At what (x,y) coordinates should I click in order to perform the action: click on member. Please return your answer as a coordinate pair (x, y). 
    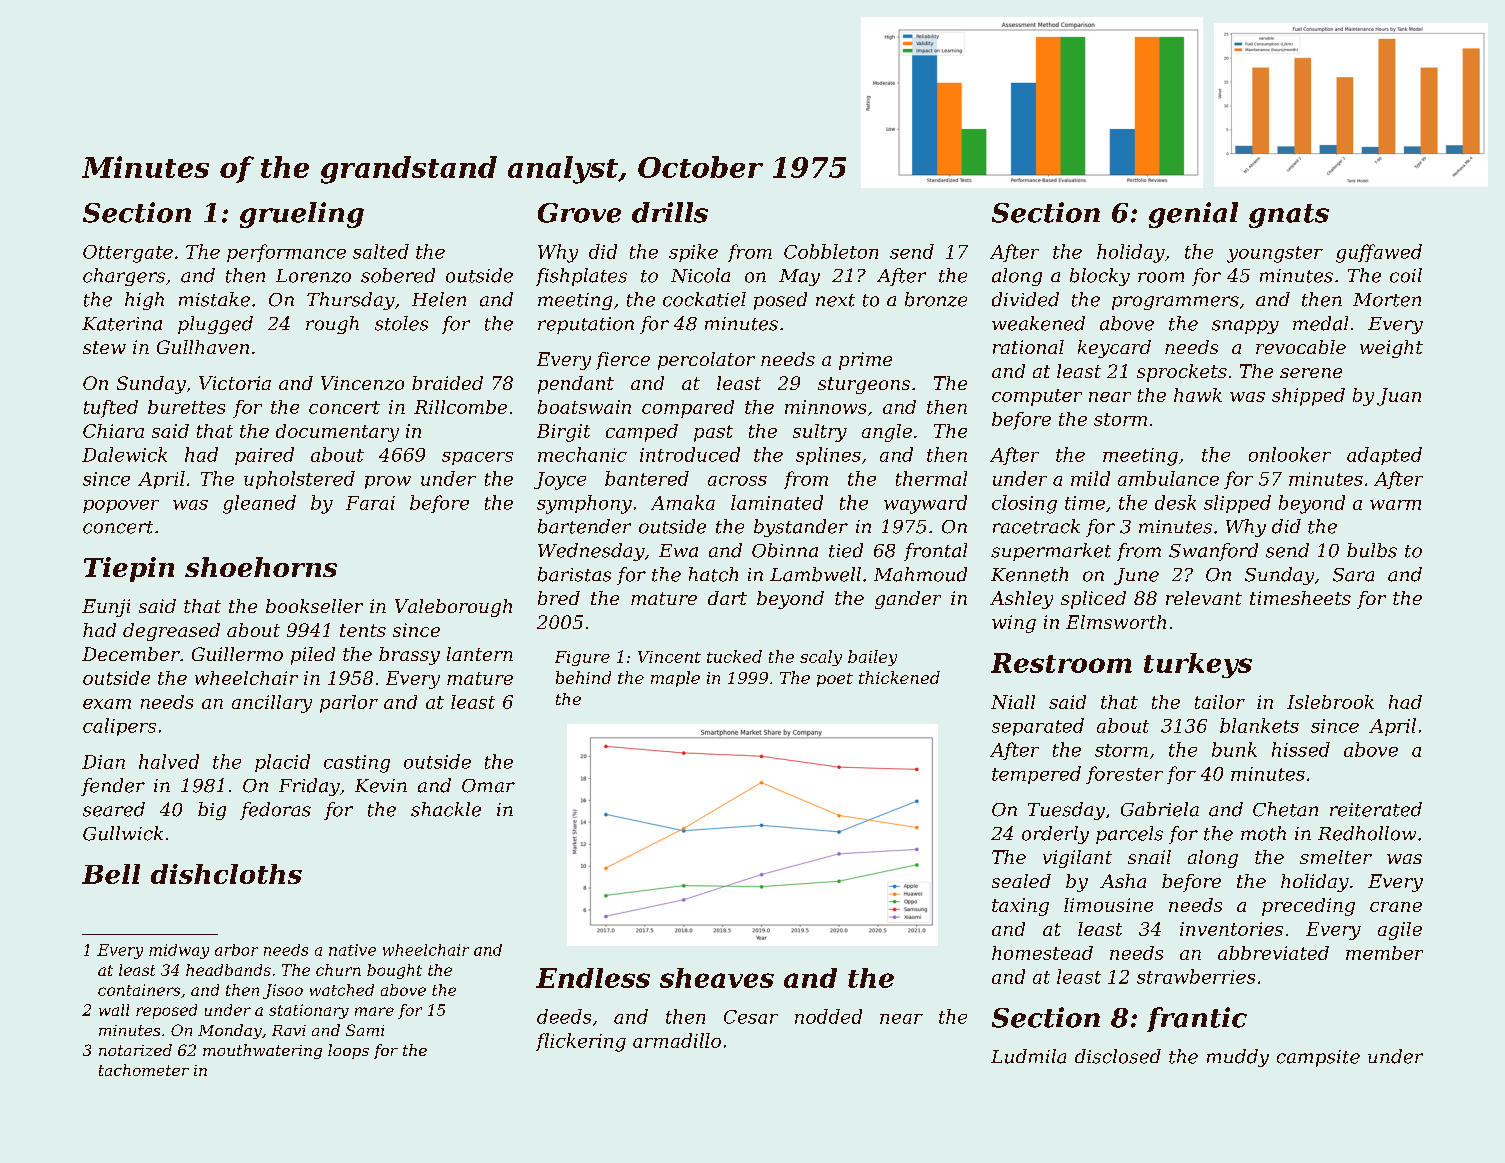
    Looking at the image, I should click on (1384, 953).
